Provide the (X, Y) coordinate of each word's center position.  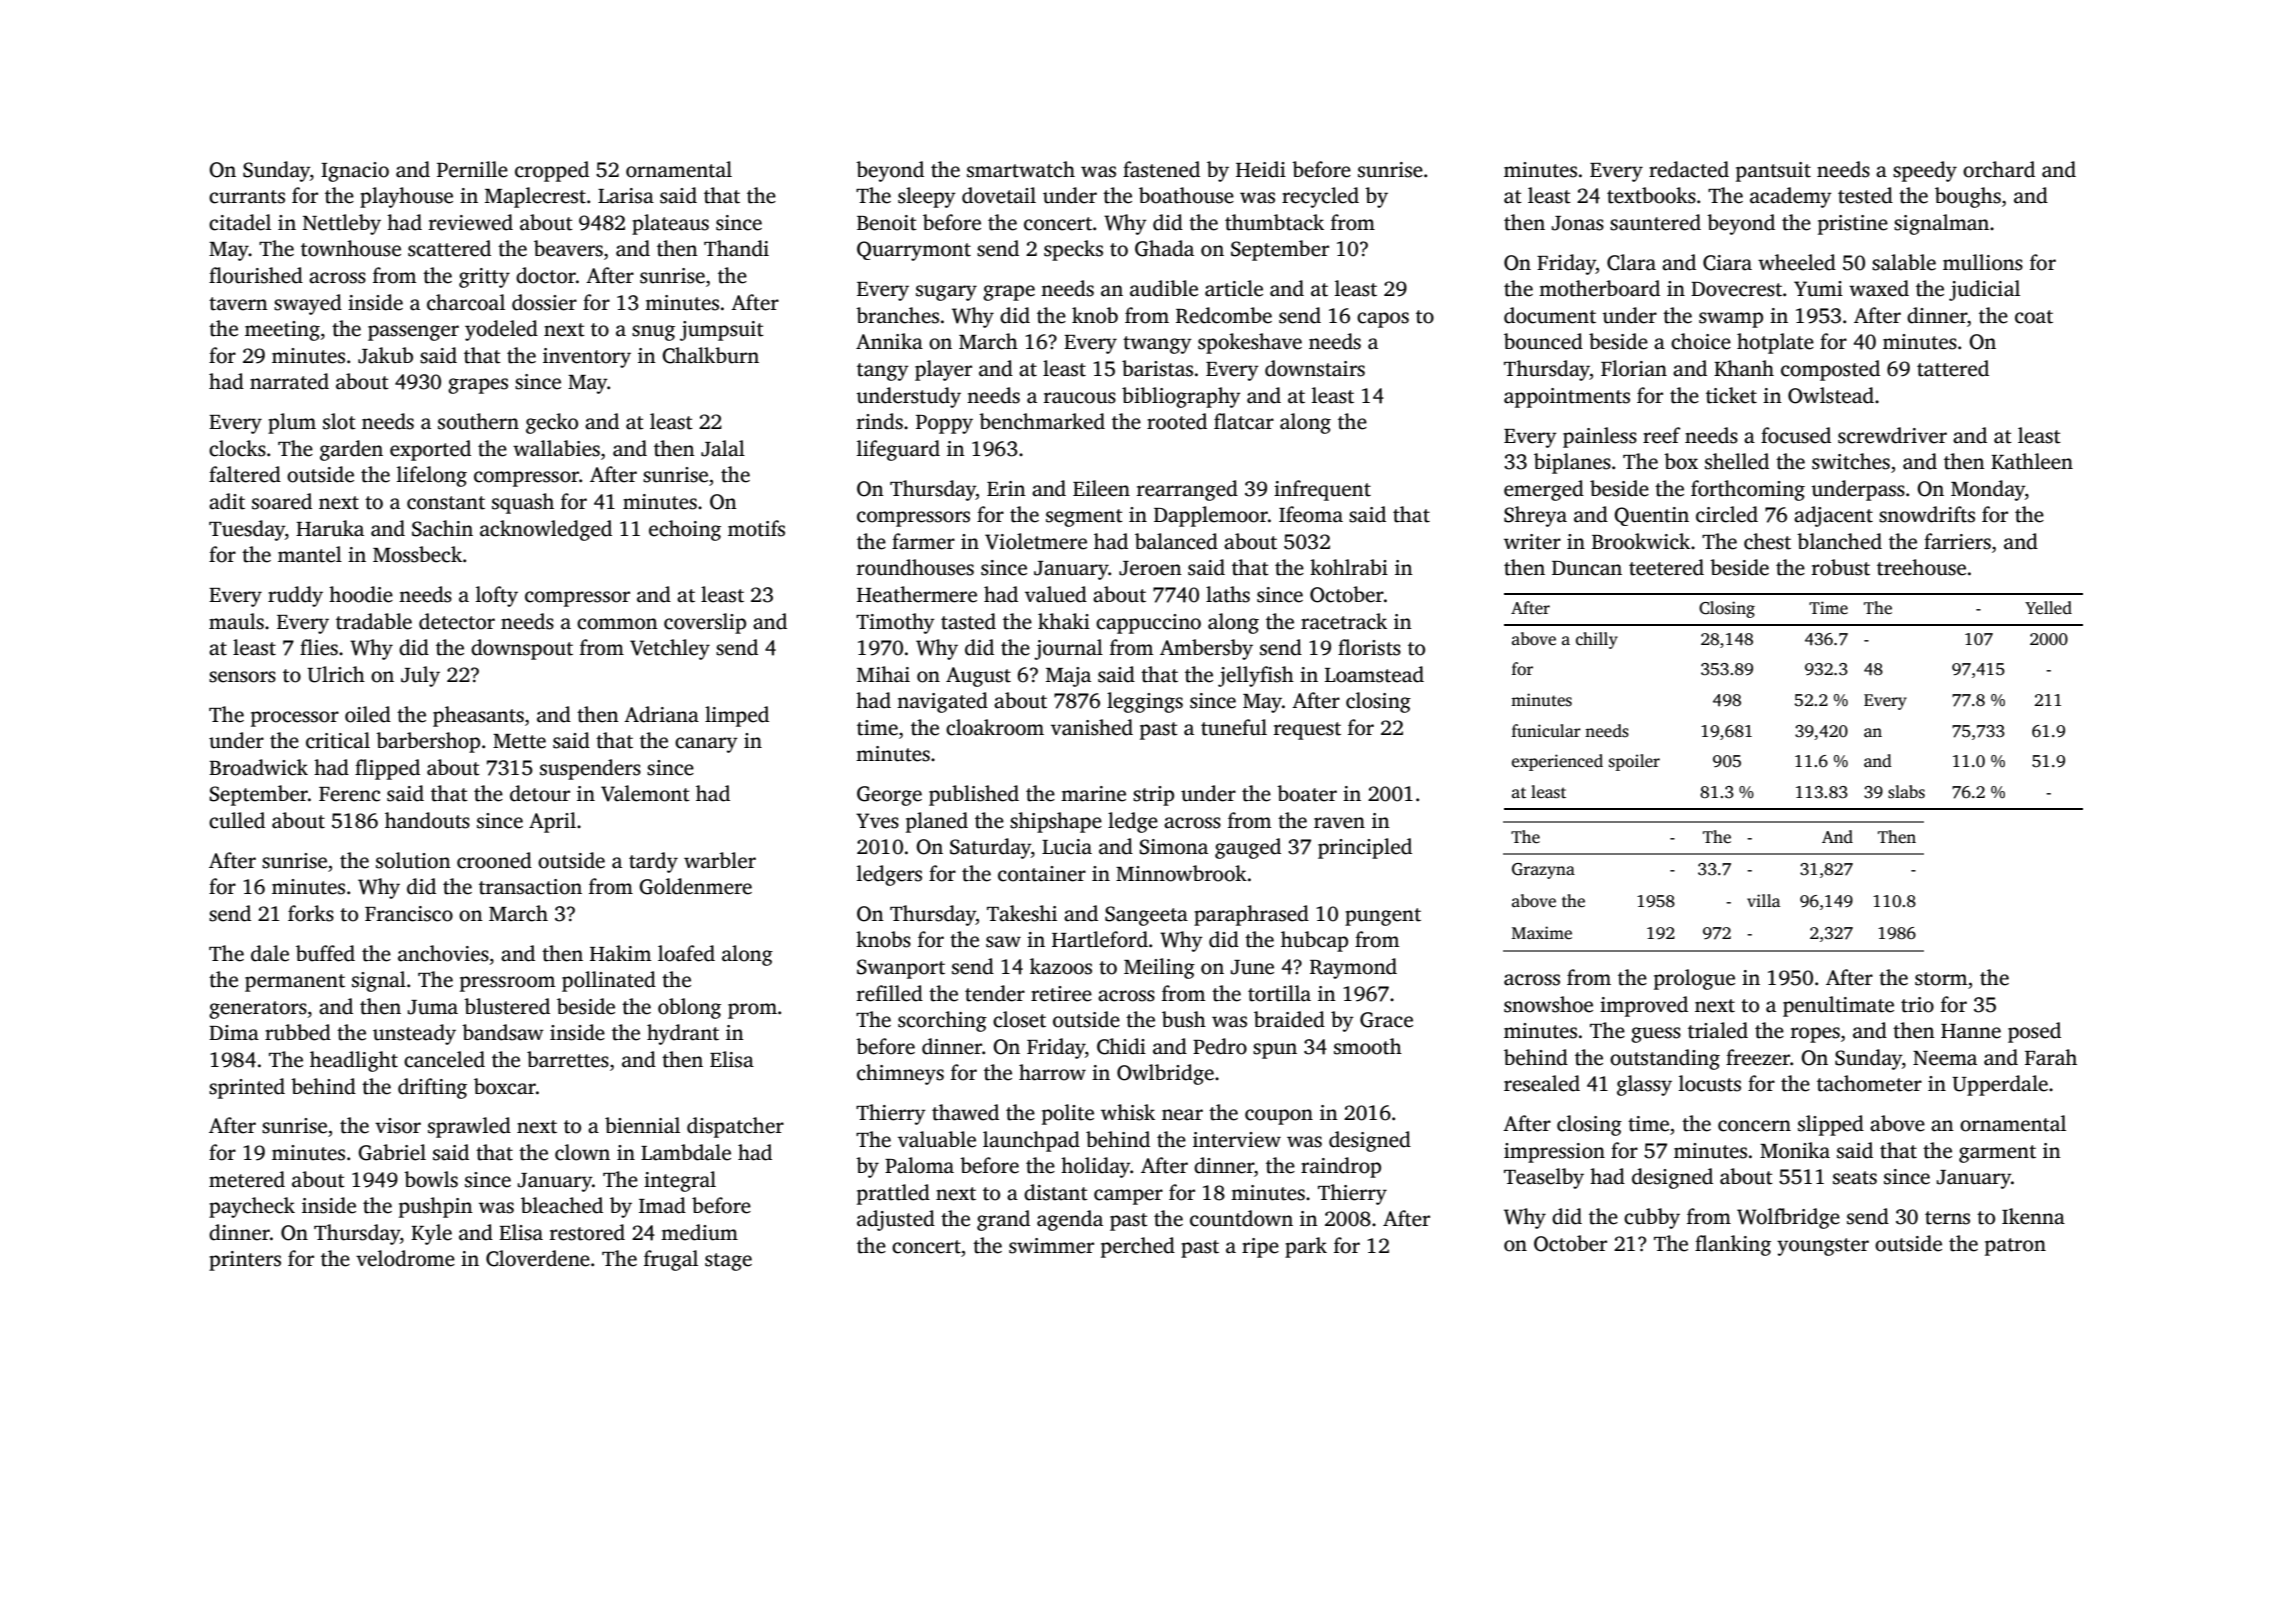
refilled (890, 993)
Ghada (1164, 248)
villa (1763, 900)
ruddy (295, 596)
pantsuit (1773, 172)
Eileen (1101, 488)
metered (247, 1179)
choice (1701, 341)
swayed (308, 304)
